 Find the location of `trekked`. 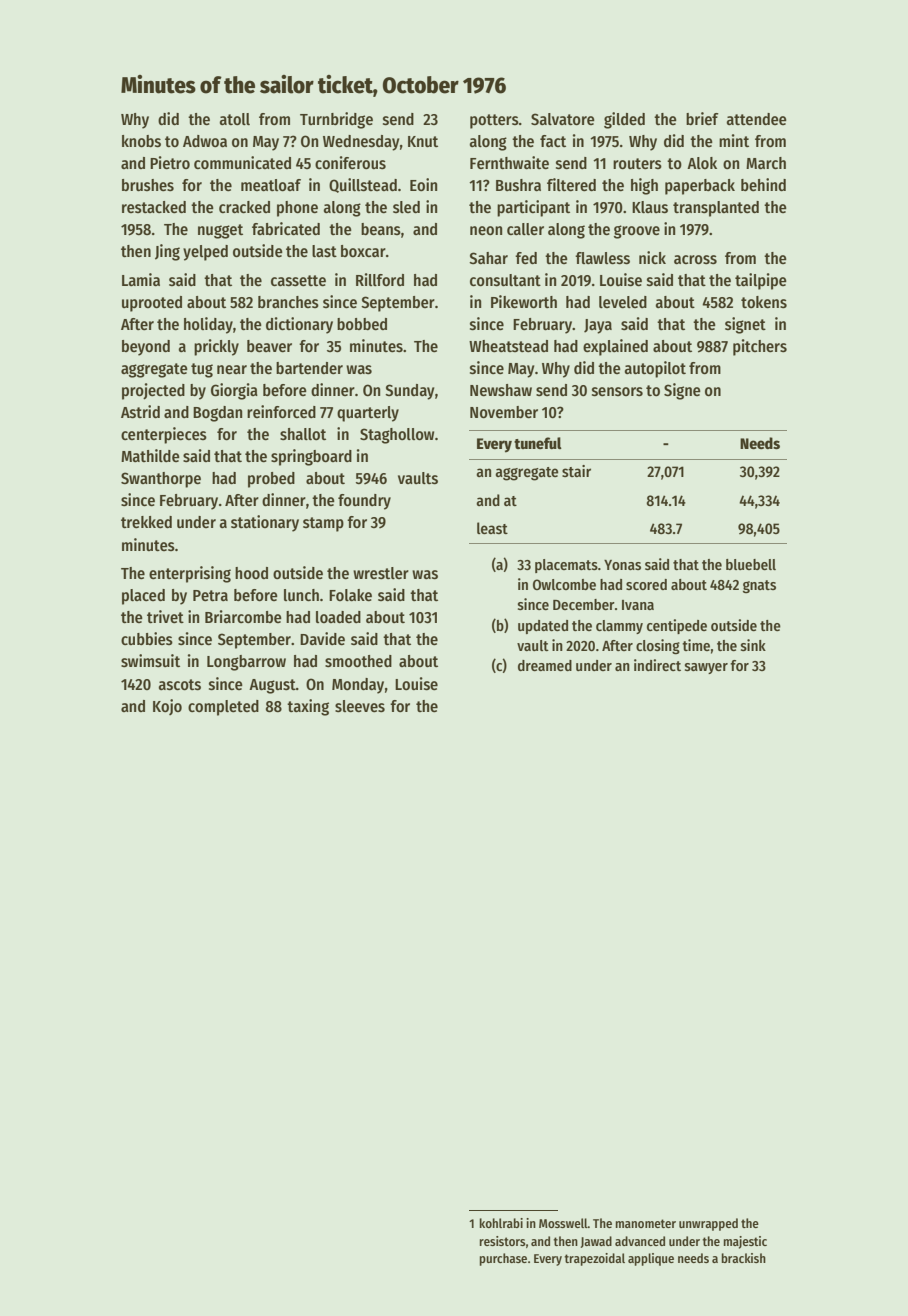

trekked is located at coordinates (146, 522).
